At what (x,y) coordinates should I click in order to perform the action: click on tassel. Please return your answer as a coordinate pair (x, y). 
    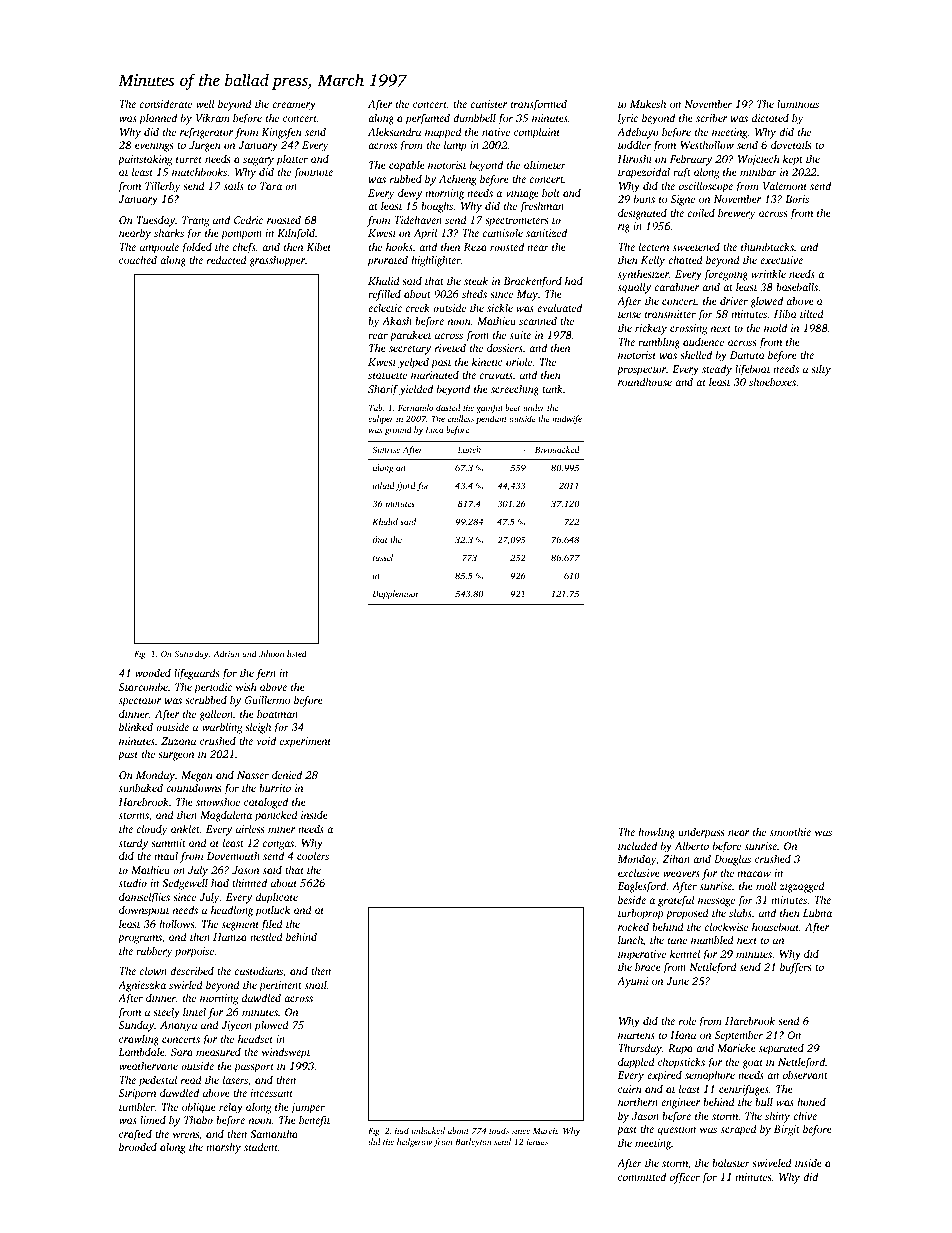
    Looking at the image, I should click on (383, 557).
